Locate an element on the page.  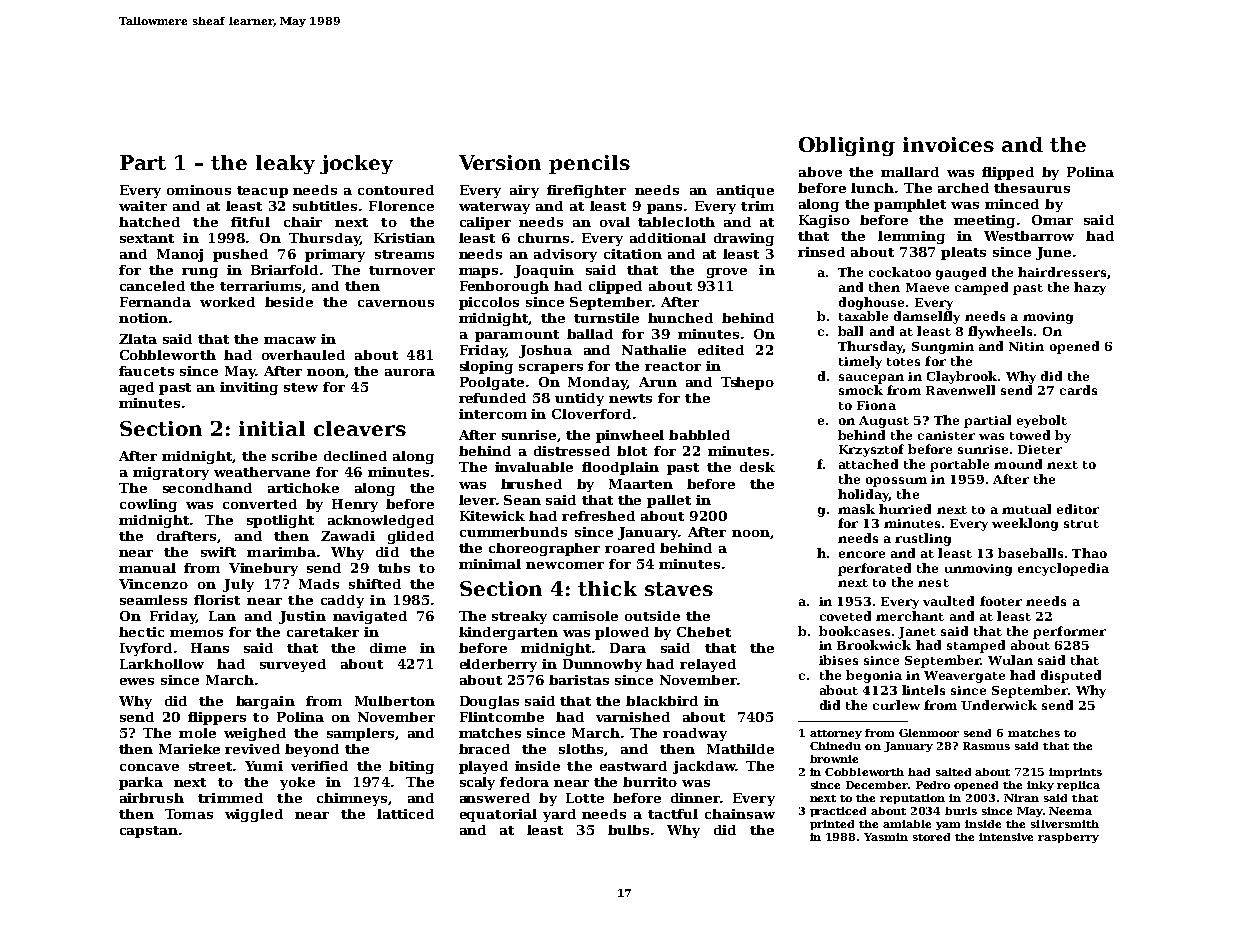
Tshepo is located at coordinates (747, 383).
